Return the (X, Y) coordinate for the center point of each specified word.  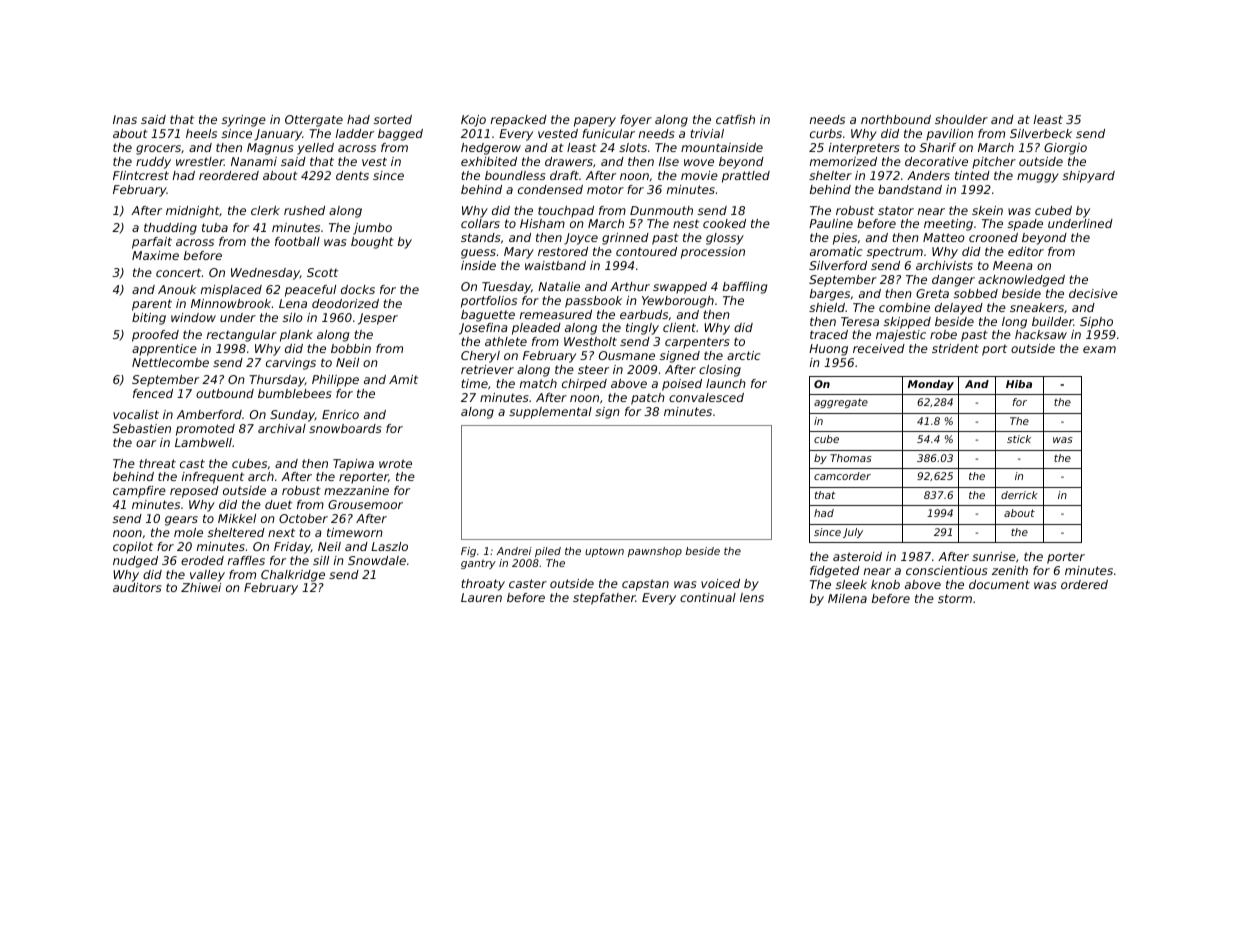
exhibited (489, 161)
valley (207, 576)
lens (752, 597)
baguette (488, 316)
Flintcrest (141, 175)
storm (955, 598)
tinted (972, 175)
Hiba (1019, 384)
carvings (291, 364)
